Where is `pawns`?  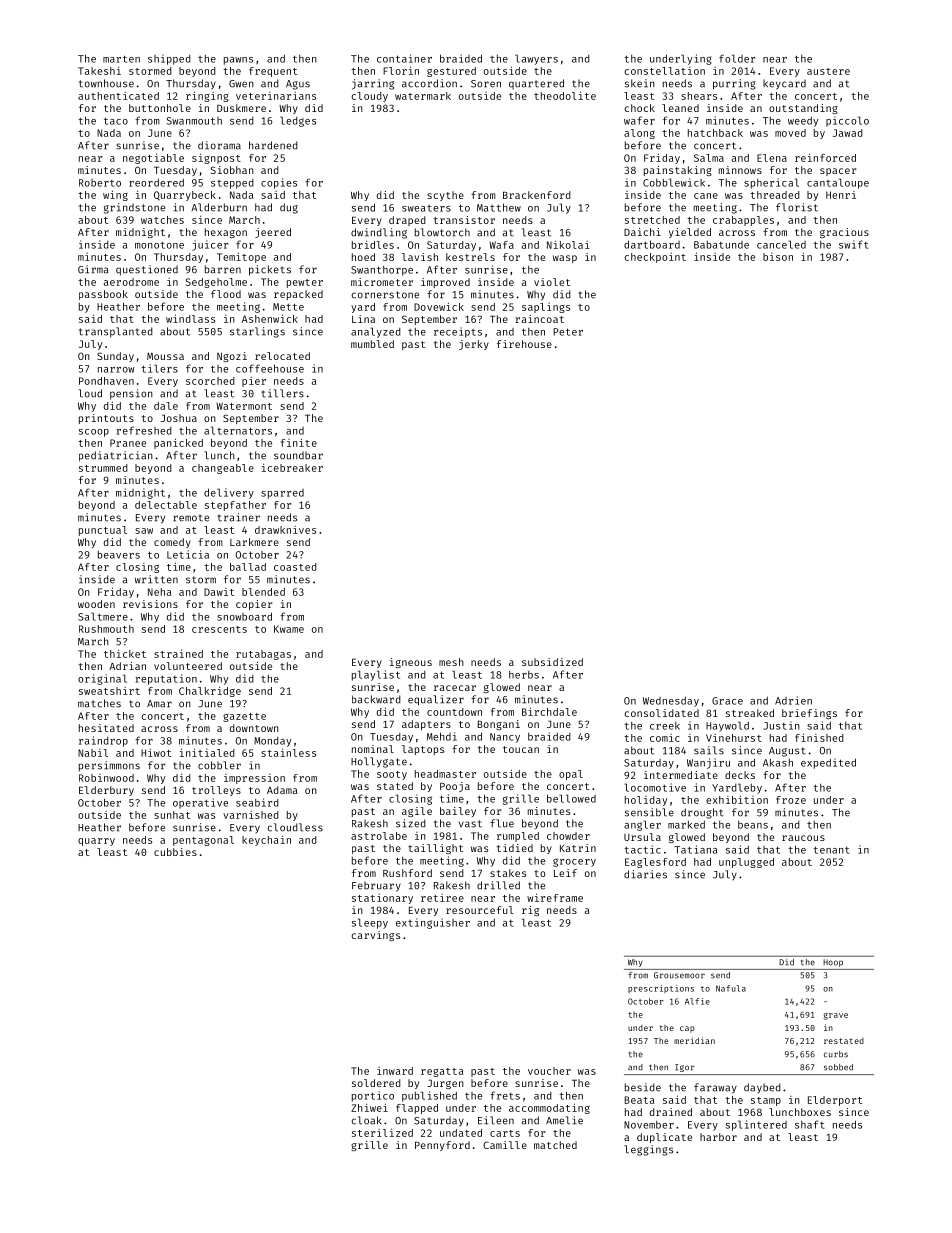
pawns is located at coordinates (238, 61).
